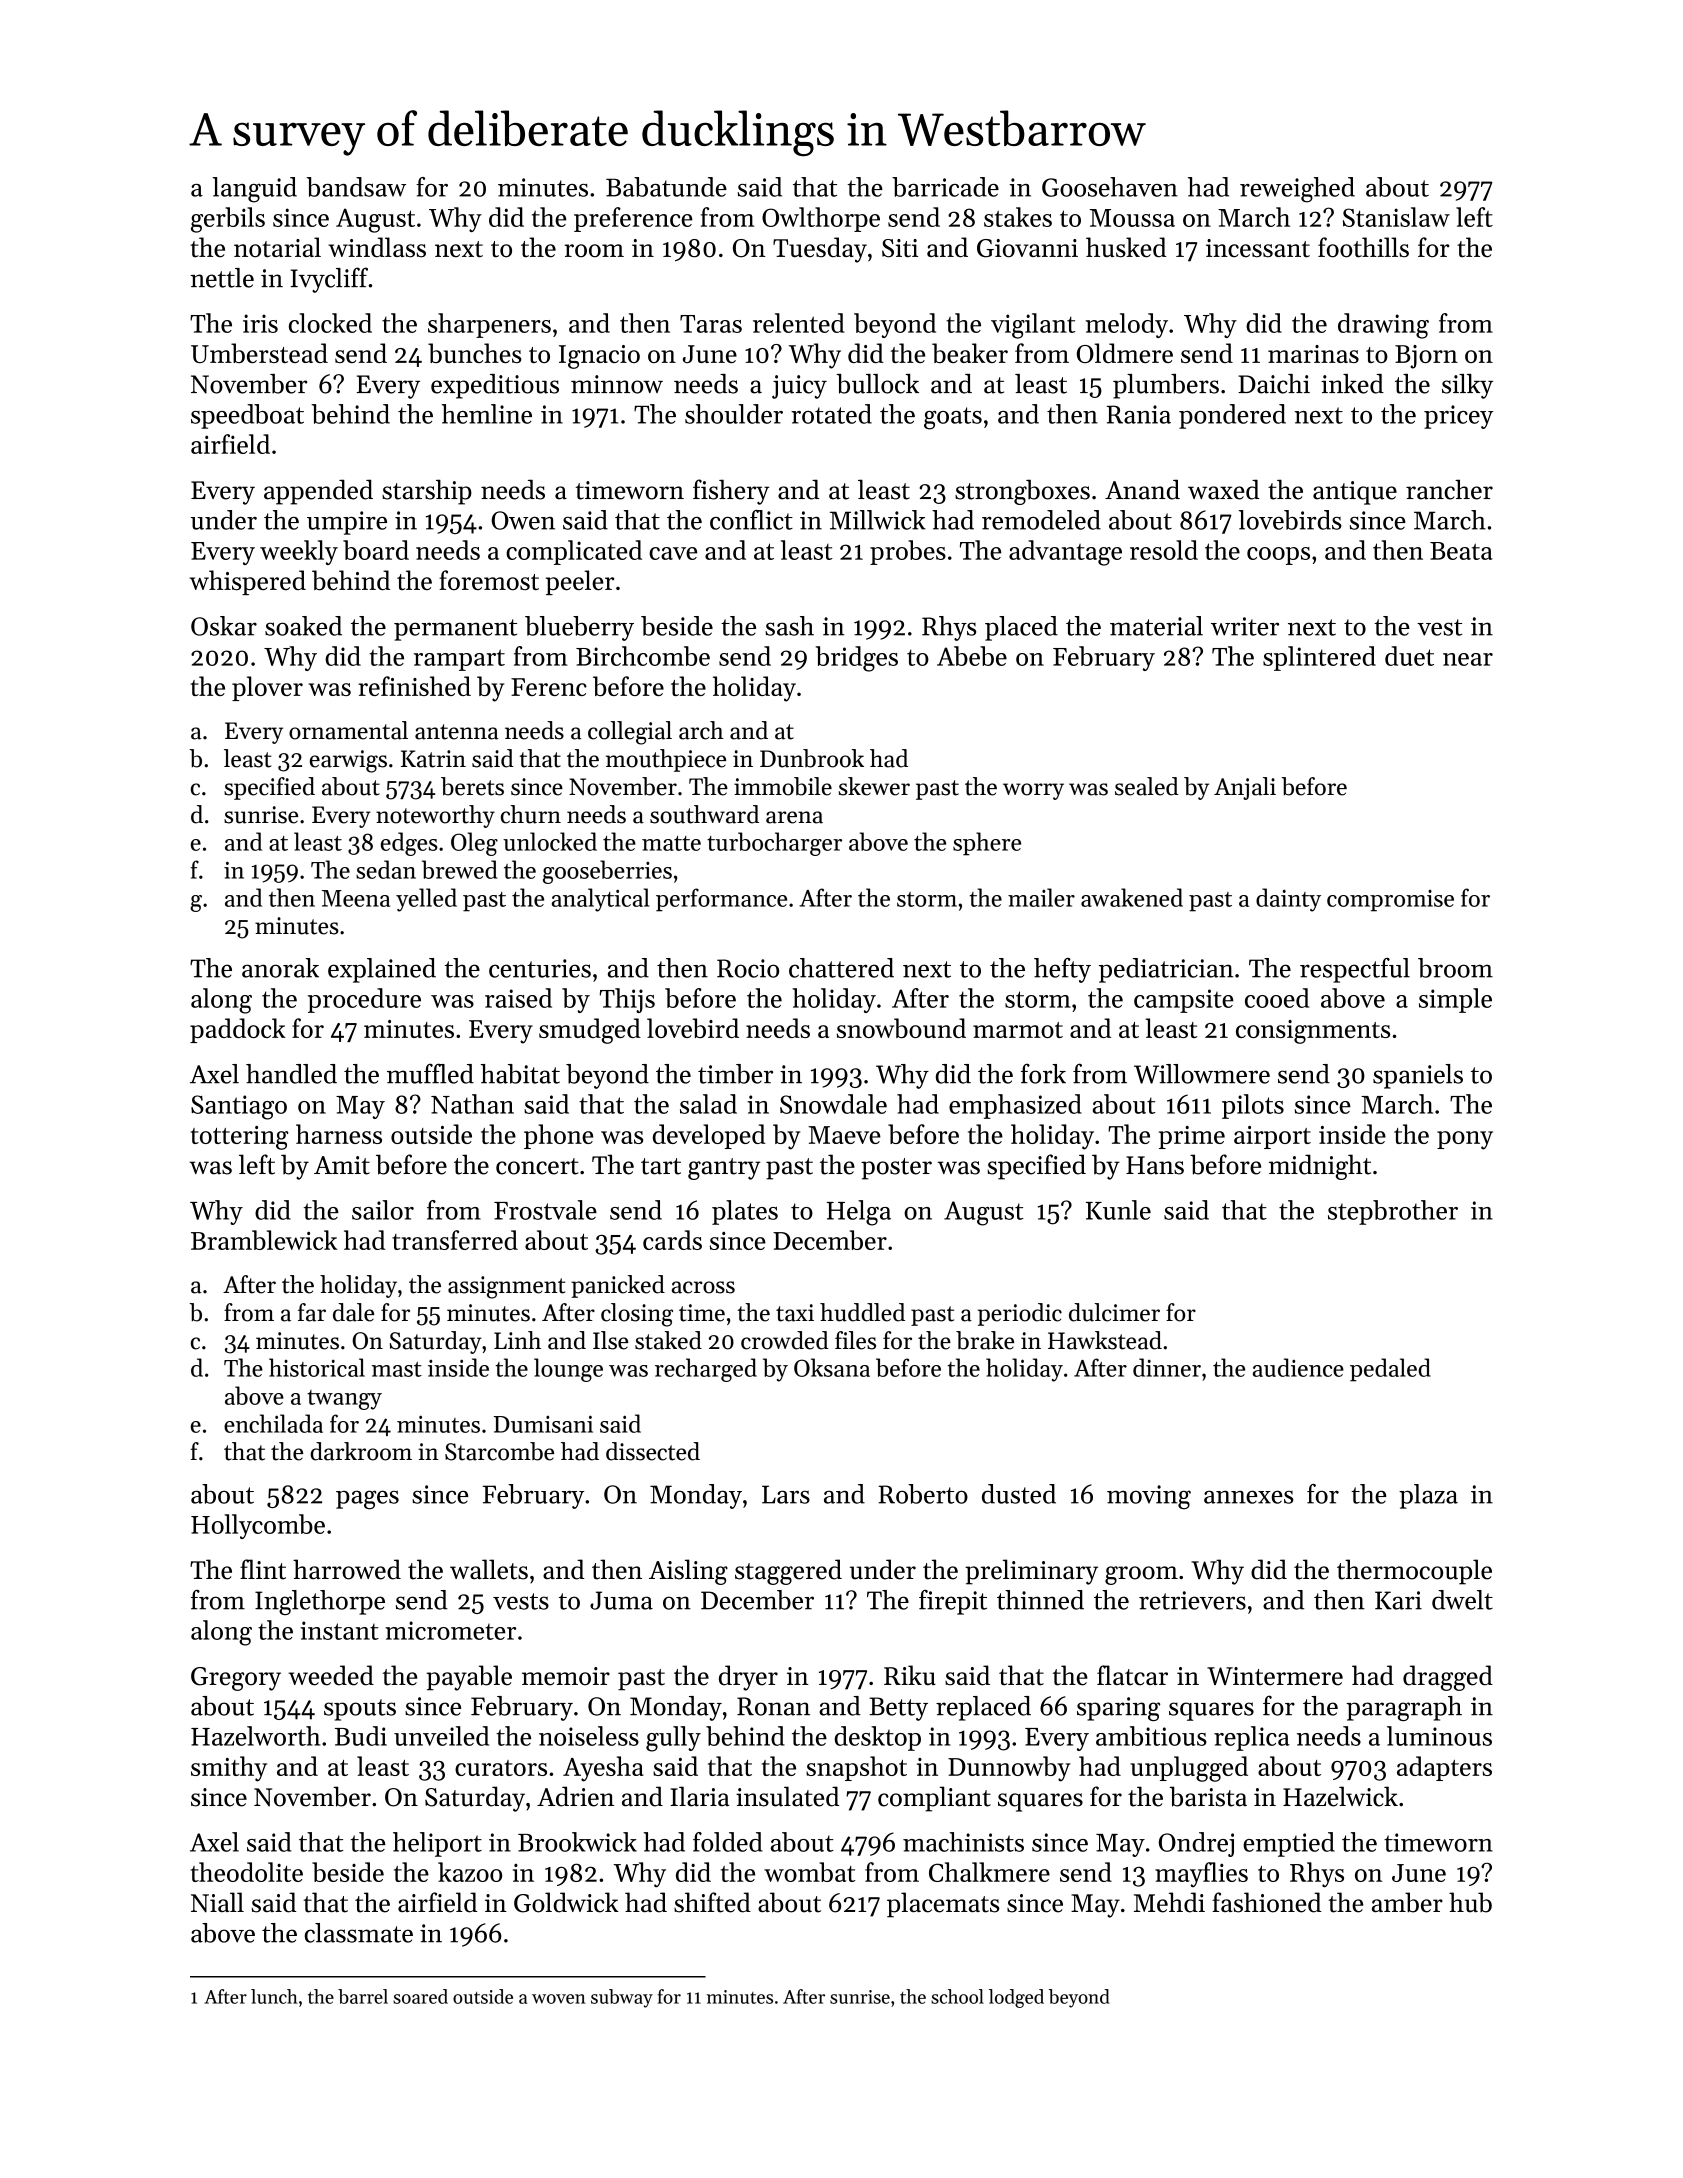 The height and width of the image is (2178, 1683). What do you see at coordinates (1258, 248) in the image?
I see `incessant` at bounding box center [1258, 248].
